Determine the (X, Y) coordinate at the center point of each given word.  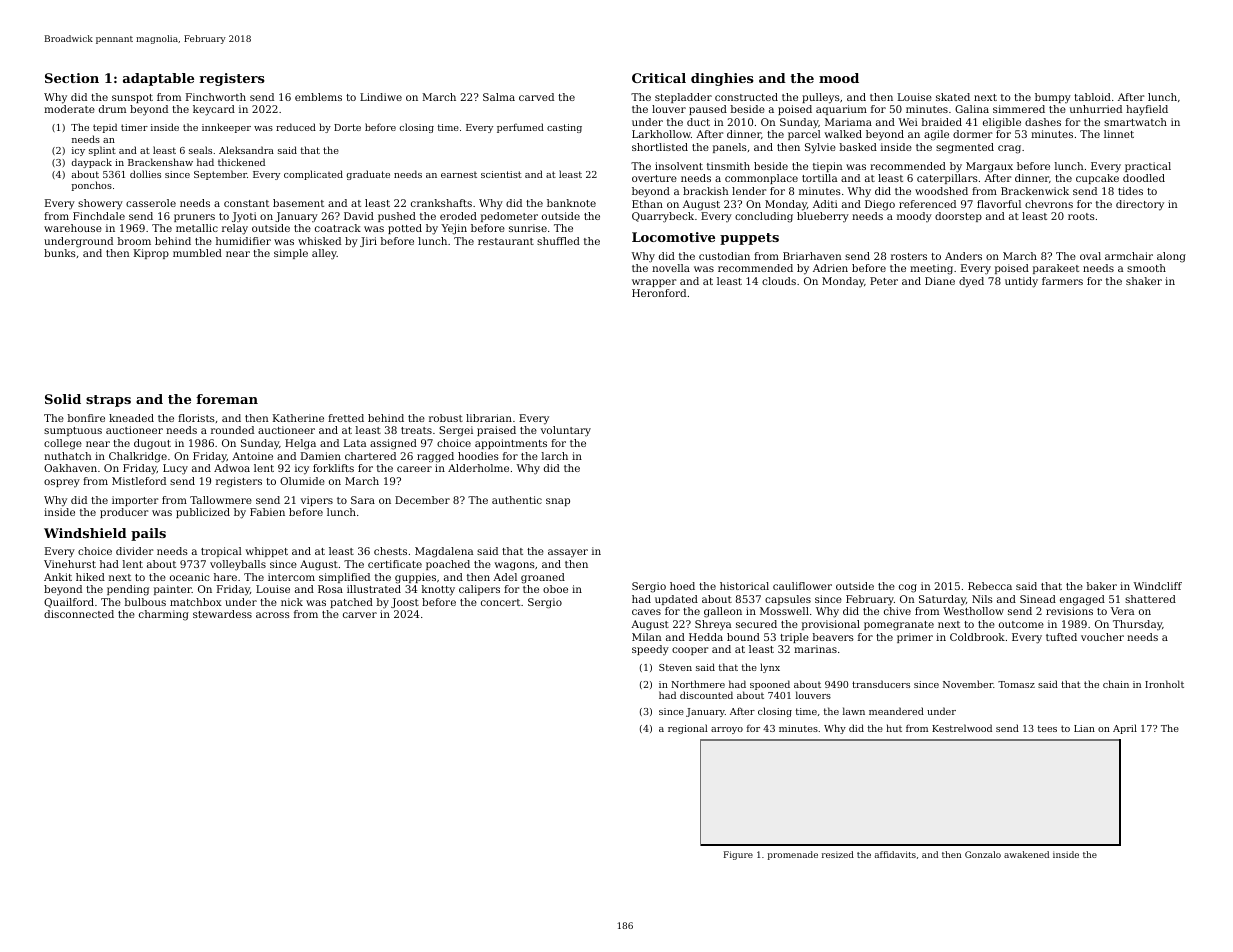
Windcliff (1157, 586)
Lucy (175, 469)
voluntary (566, 431)
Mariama (848, 122)
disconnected (79, 614)
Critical (659, 78)
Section (72, 78)
